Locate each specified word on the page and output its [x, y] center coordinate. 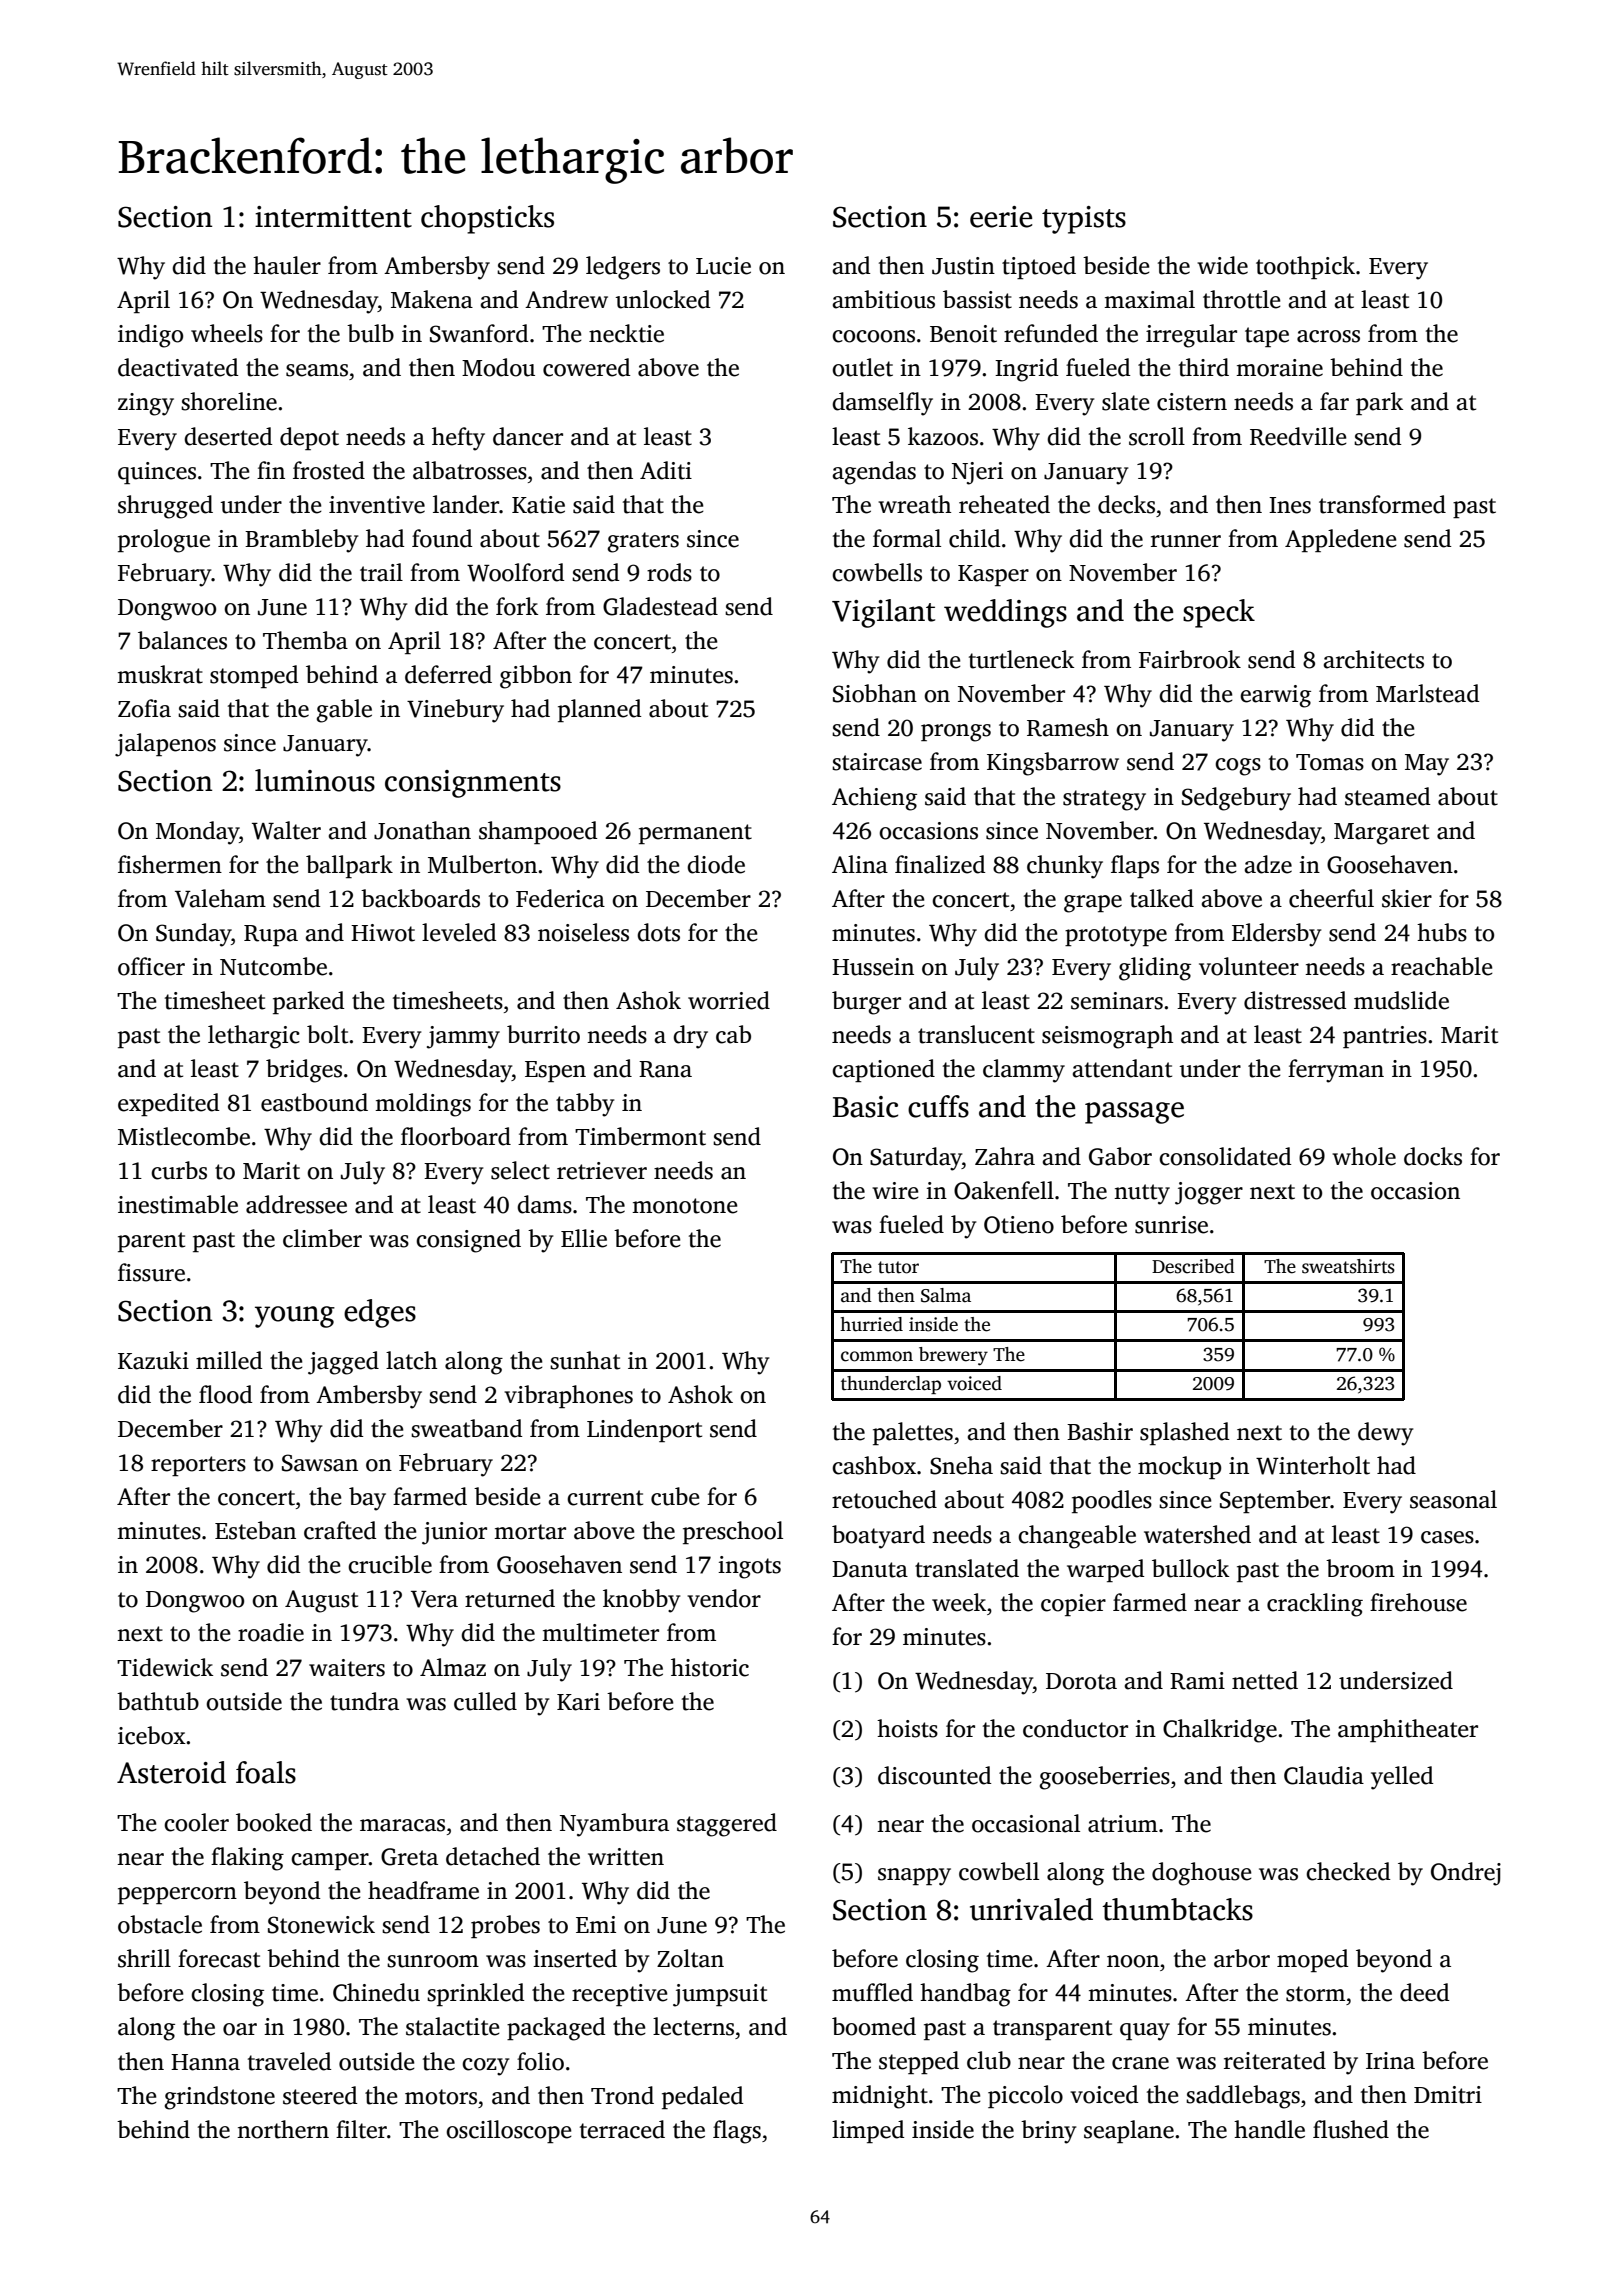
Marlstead [1427, 693]
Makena [432, 299]
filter [361, 2129]
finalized [940, 864]
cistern [1192, 402]
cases [1447, 1537]
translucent [976, 1034]
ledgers [623, 268]
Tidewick [165, 1667]
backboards [420, 898]
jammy [463, 1037]
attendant [1122, 1068]
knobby [641, 1601]
